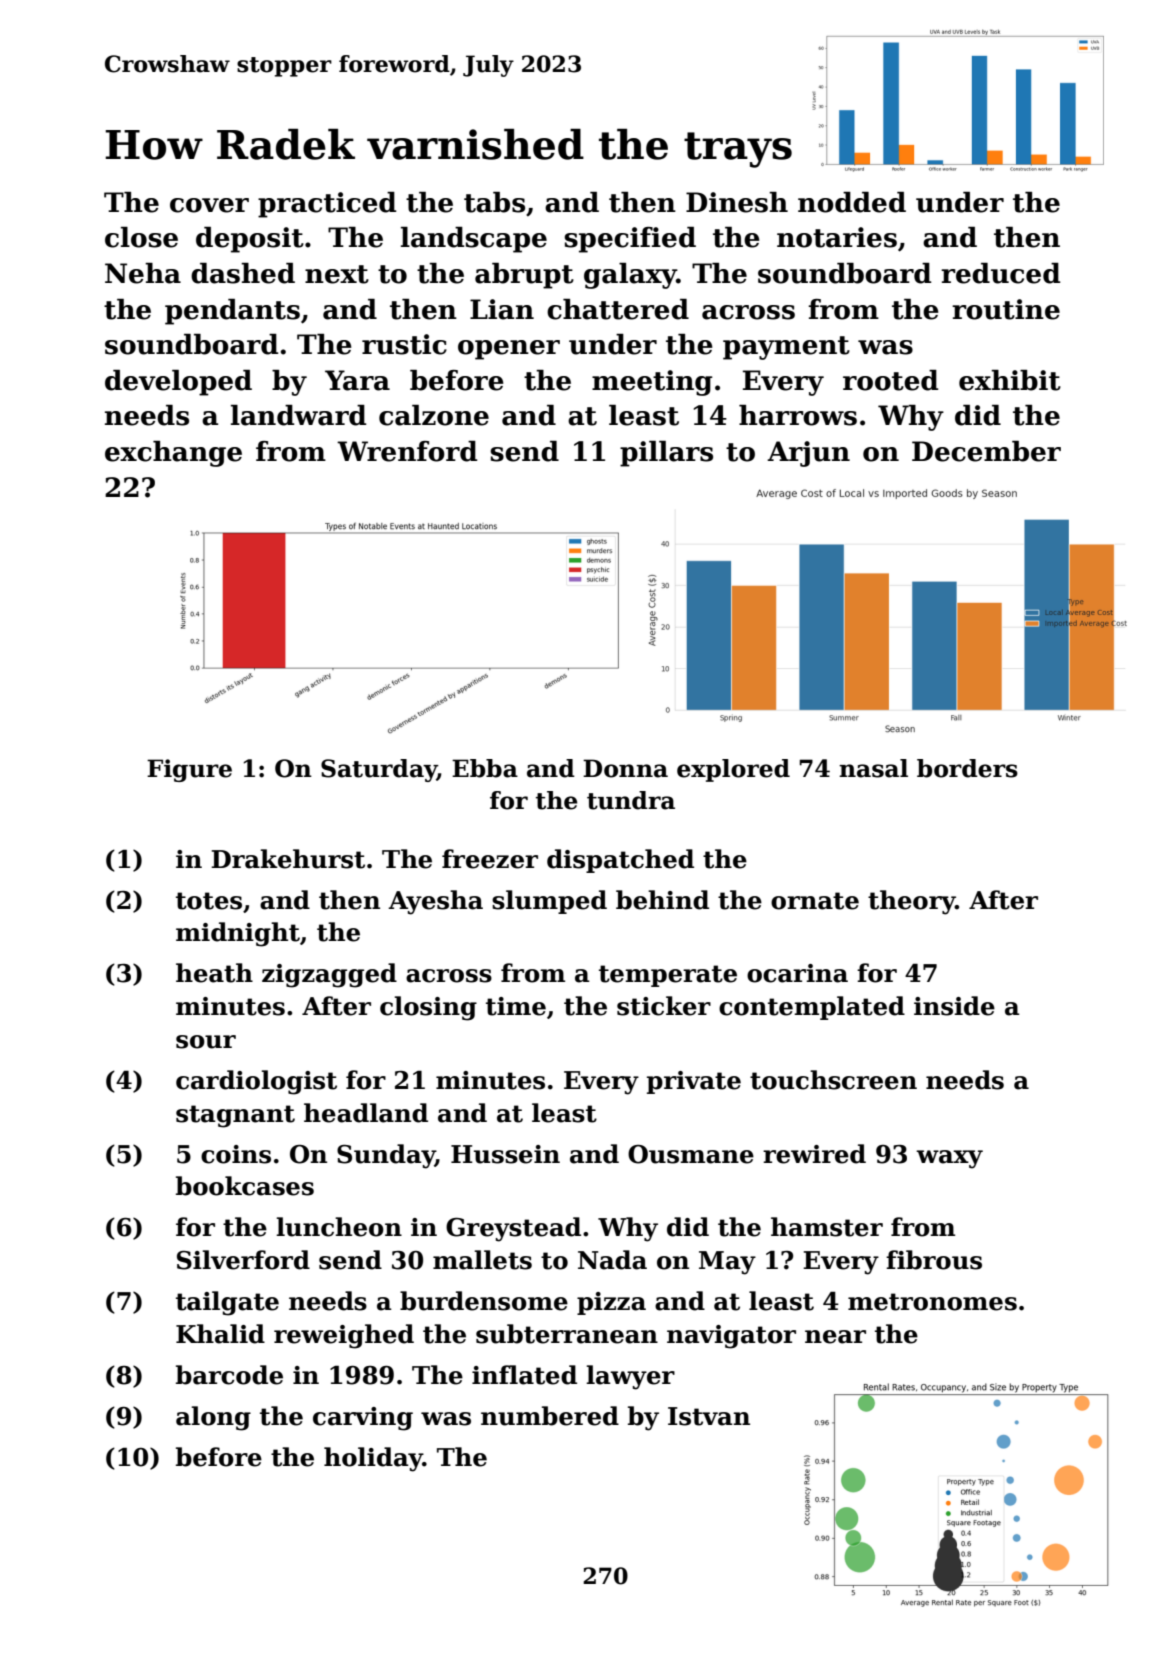 Image resolution: width=1165 pixels, height=1654 pixels. I want to click on holiday, so click(373, 1459).
